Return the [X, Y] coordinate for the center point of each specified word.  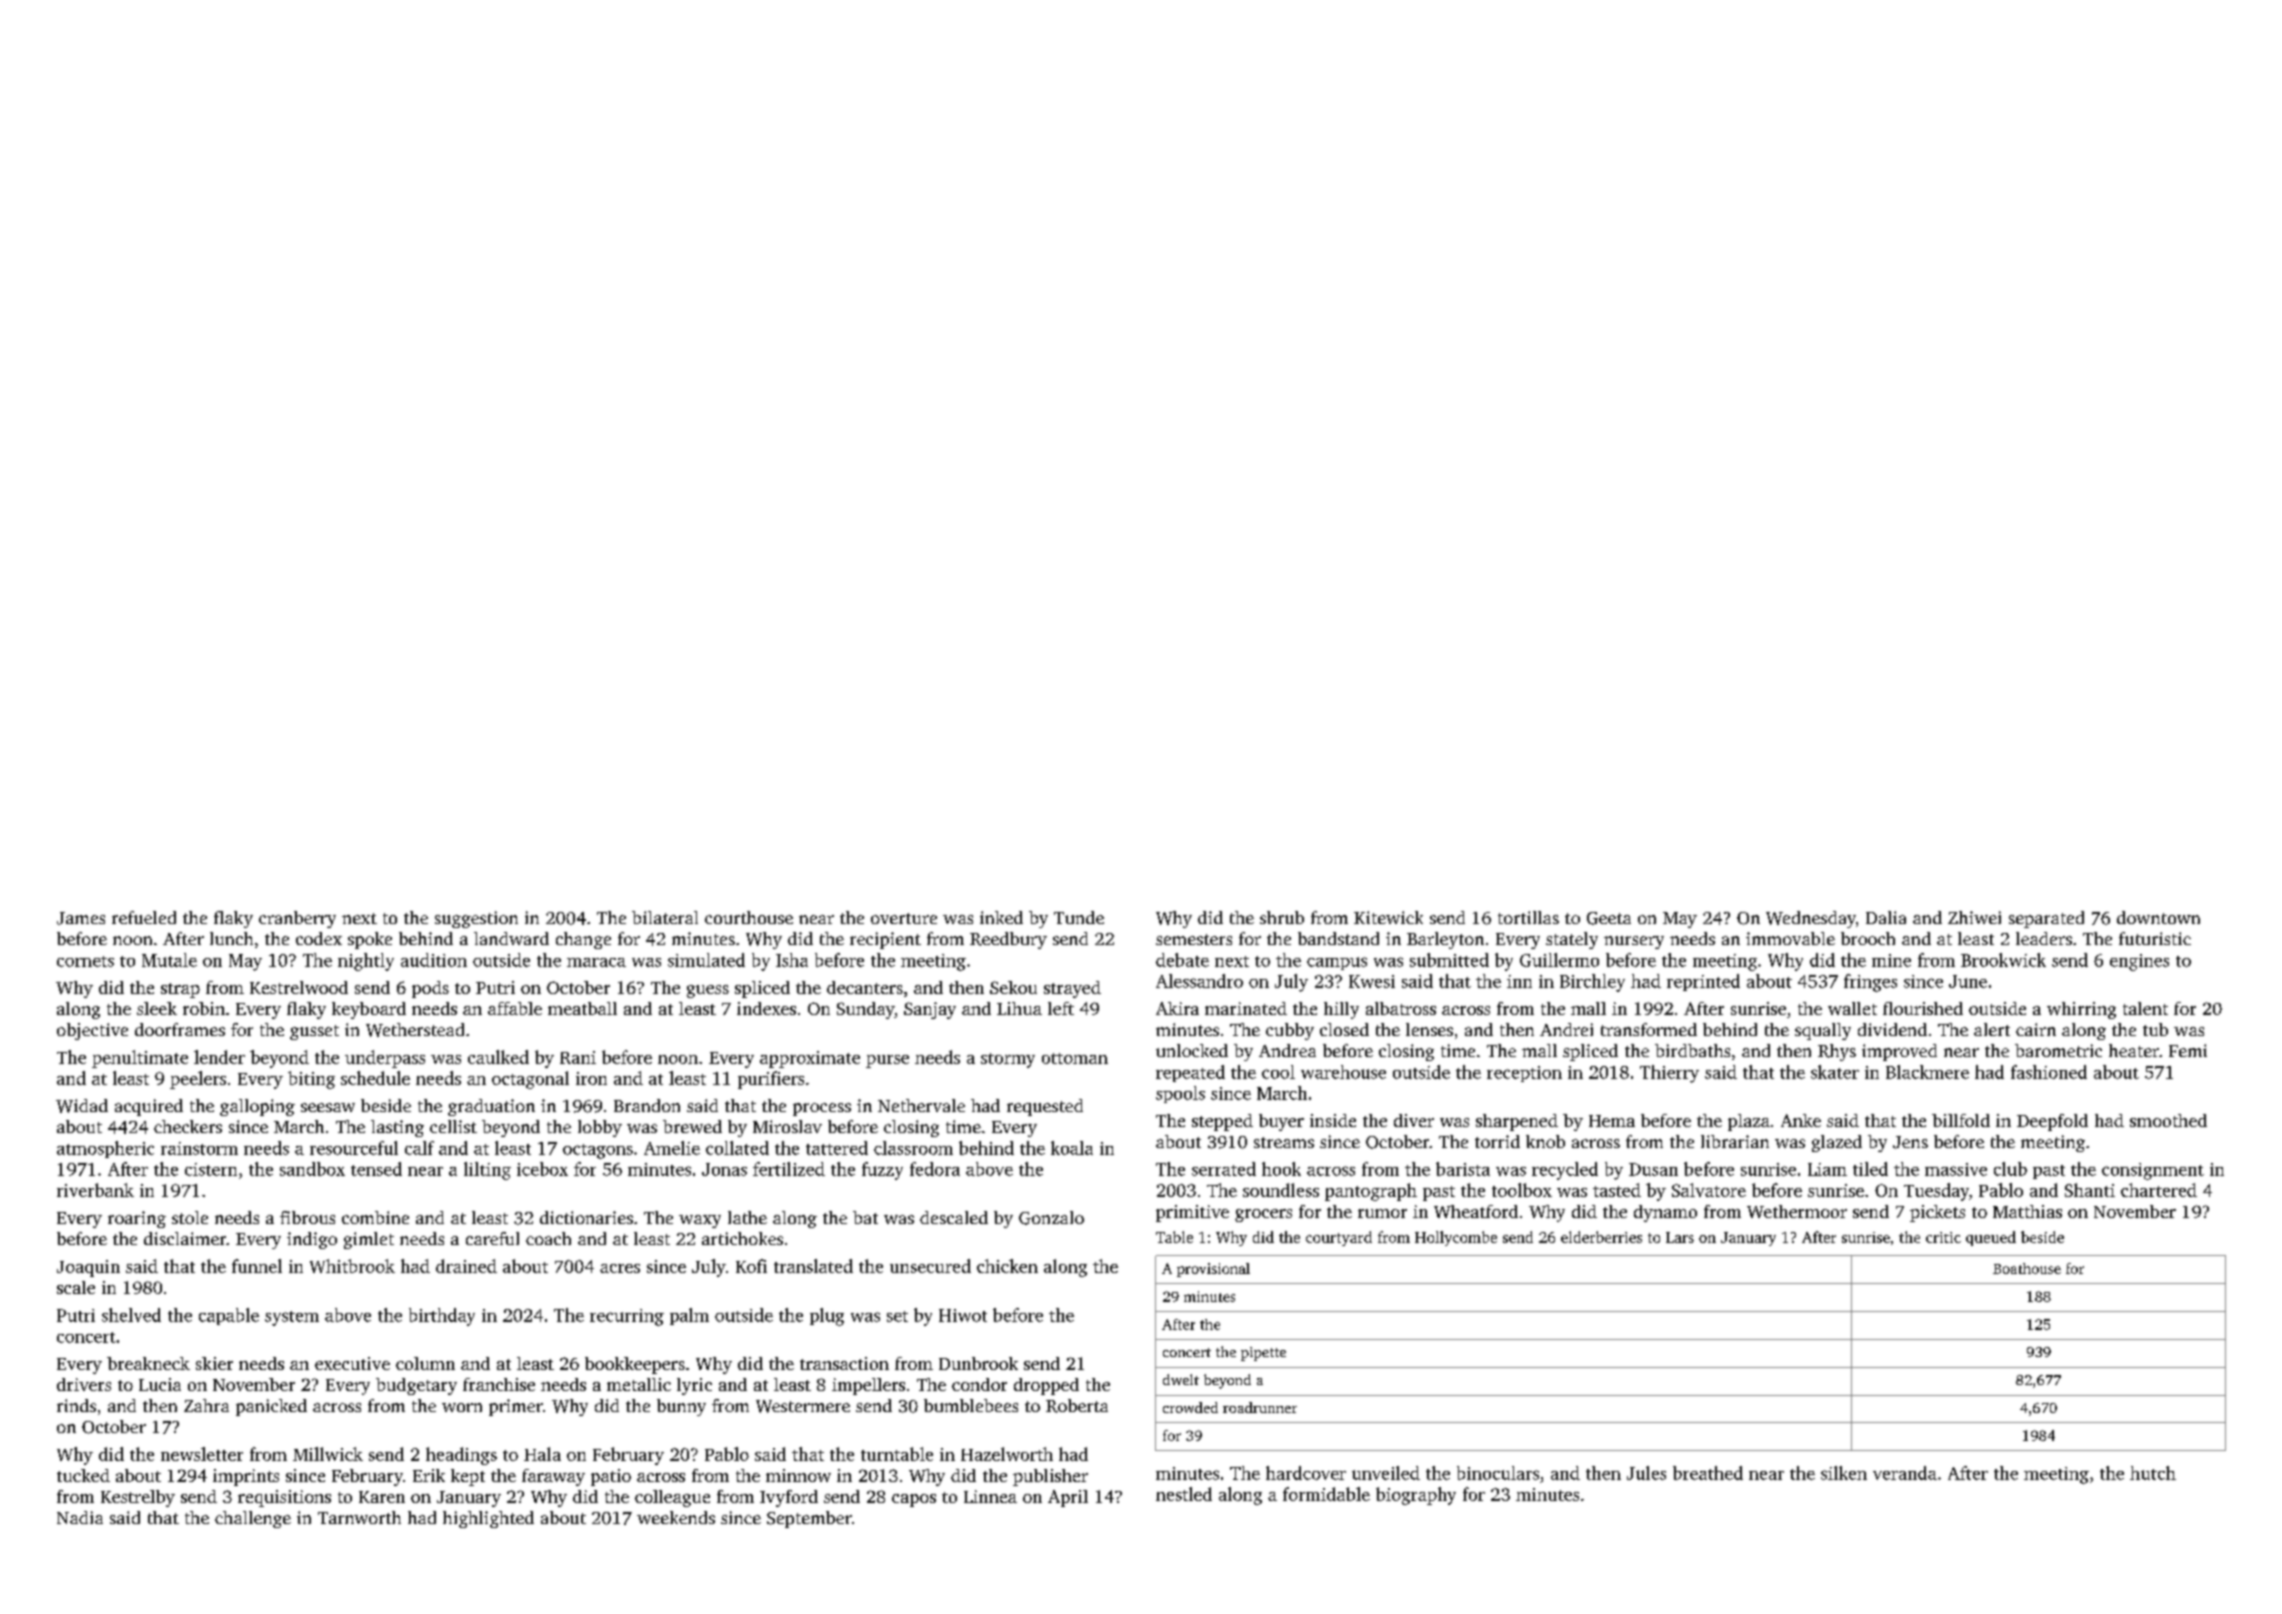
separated [2046, 919]
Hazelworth [1007, 1454]
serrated [1224, 1169]
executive [352, 1363]
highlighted [488, 1519]
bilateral [665, 917]
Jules [1646, 1473]
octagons [598, 1151]
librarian [1735, 1141]
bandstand [1338, 938]
